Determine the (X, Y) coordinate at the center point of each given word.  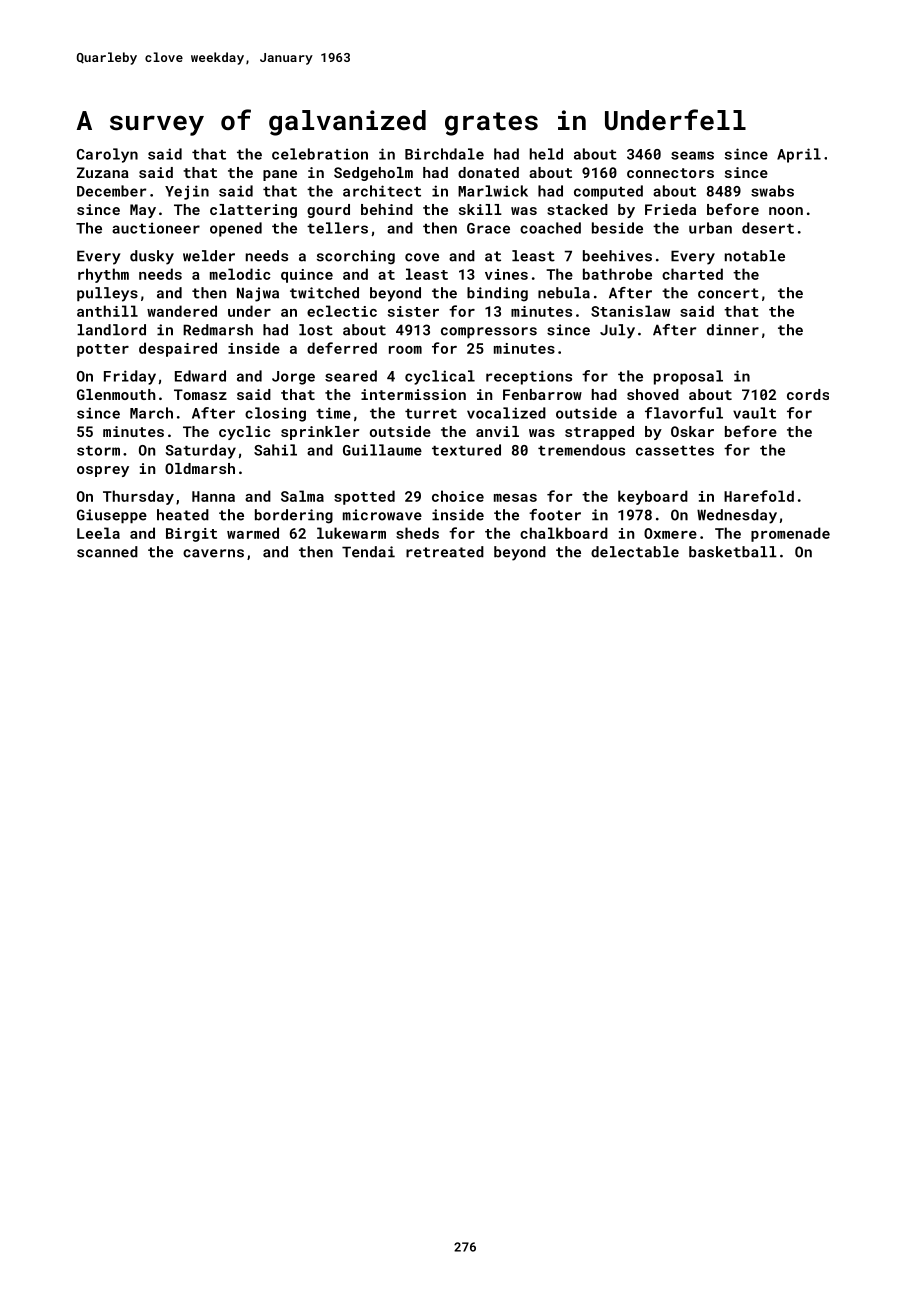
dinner (733, 330)
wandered (182, 311)
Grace (488, 228)
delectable (635, 552)
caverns (213, 553)
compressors (489, 332)
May (143, 211)
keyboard (653, 497)
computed (608, 192)
